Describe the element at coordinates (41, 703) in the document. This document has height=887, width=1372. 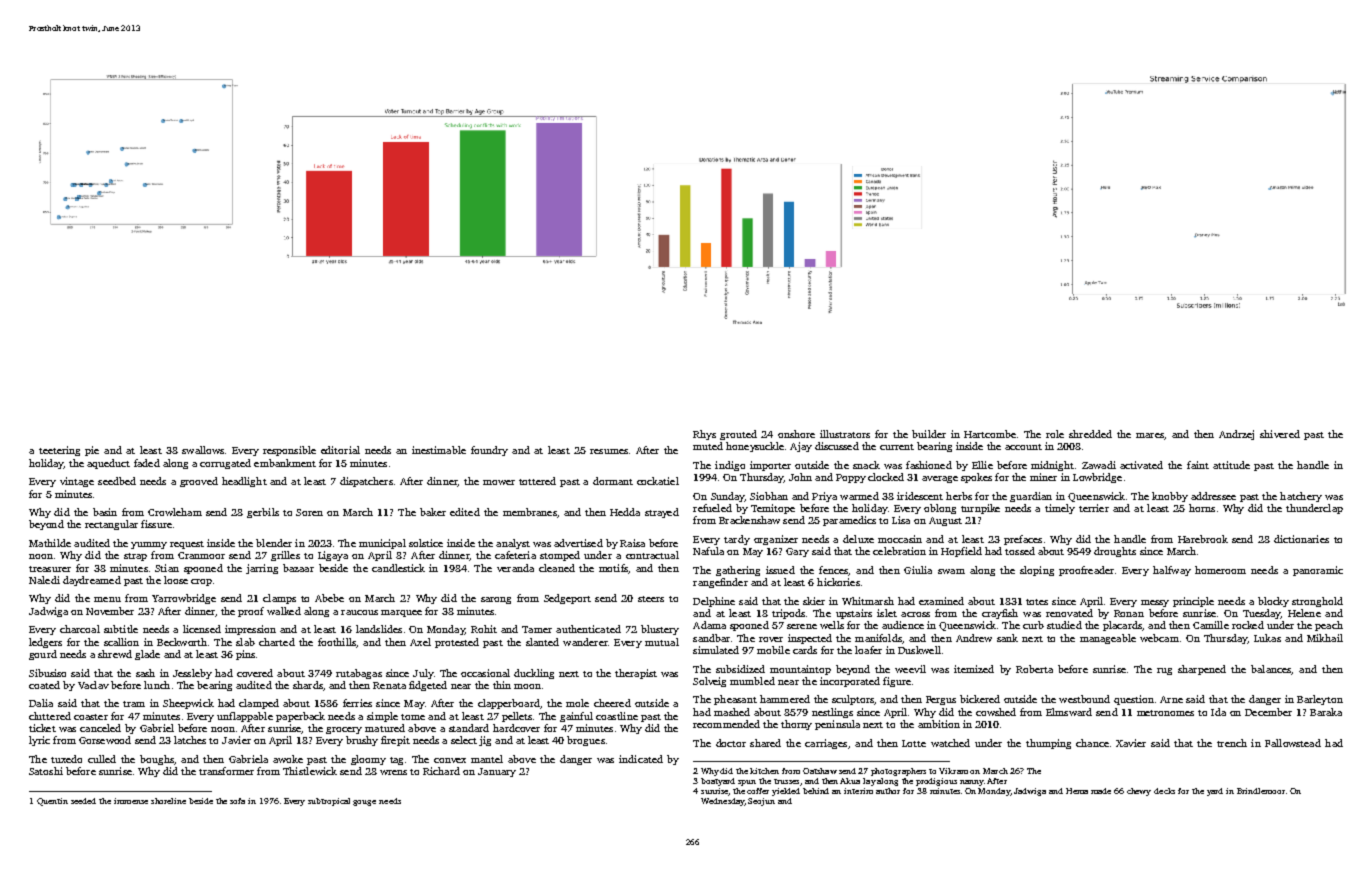
I see `Dalia` at that location.
